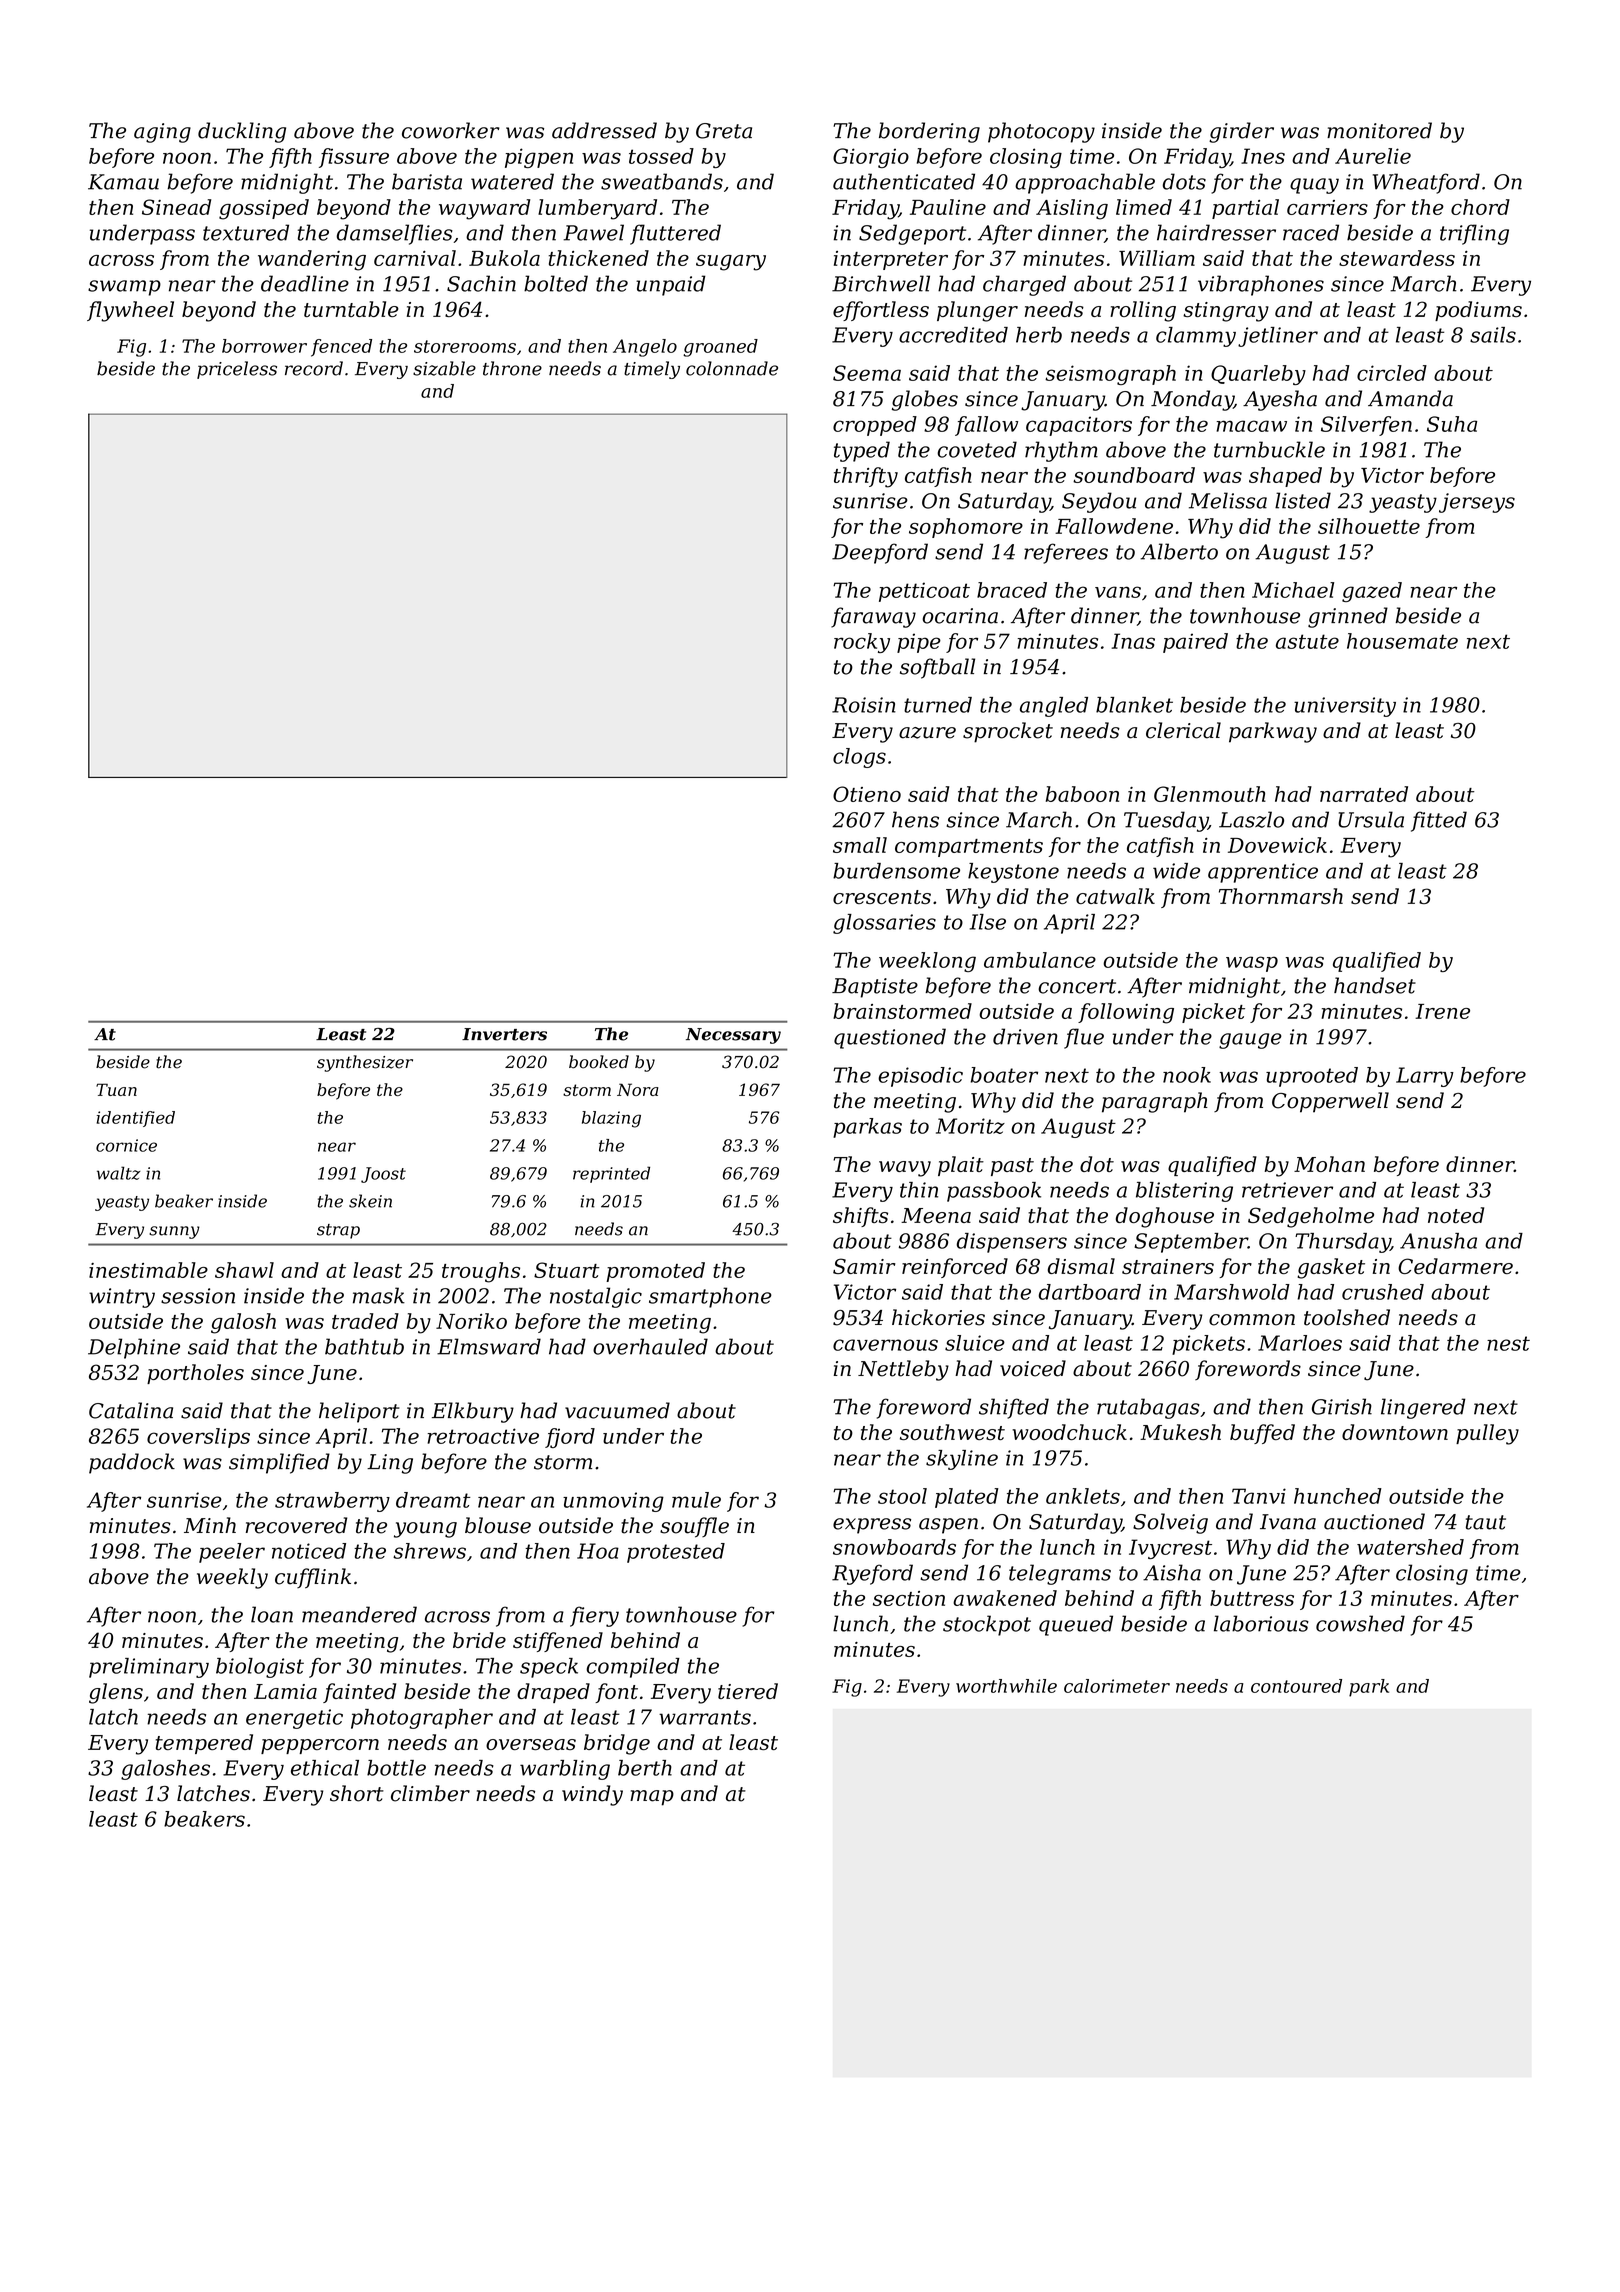 This page has height=2292, width=1620. What do you see at coordinates (1005, 1598) in the page?
I see `awakened` at bounding box center [1005, 1598].
